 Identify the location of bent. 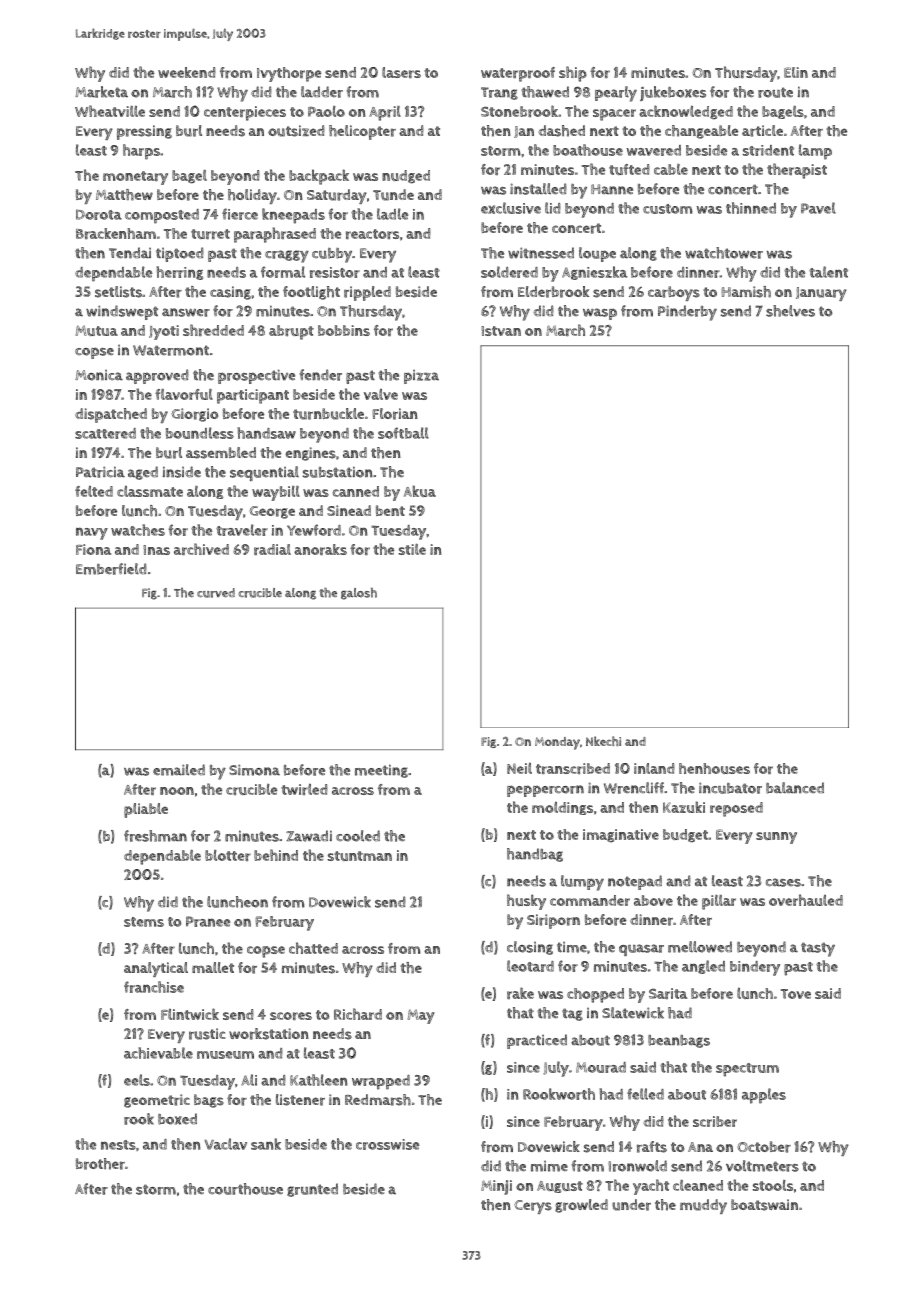
(390, 510).
